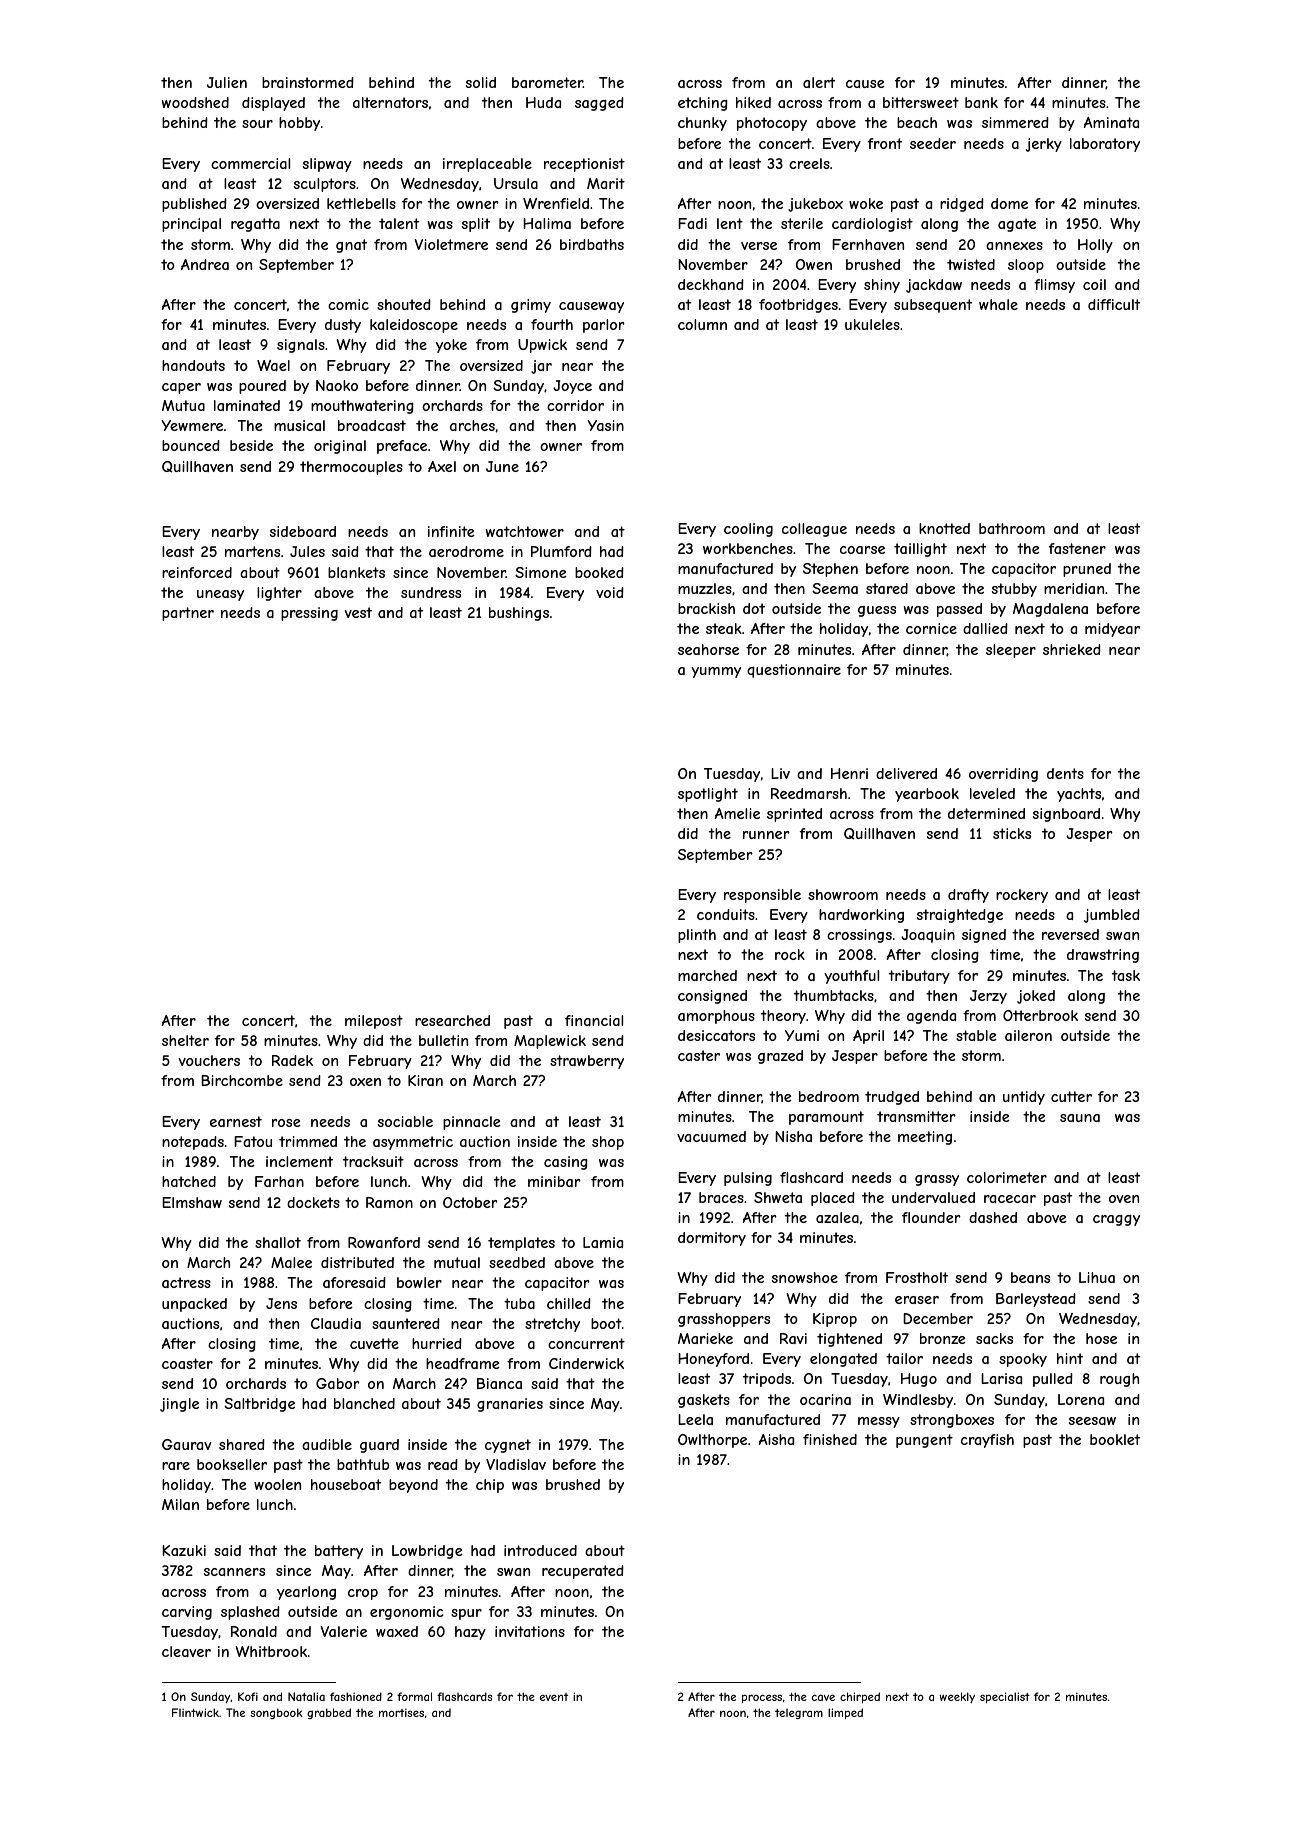 This document has width=1302, height=1842. What do you see at coordinates (1095, 246) in the document?
I see `Holly` at bounding box center [1095, 246].
